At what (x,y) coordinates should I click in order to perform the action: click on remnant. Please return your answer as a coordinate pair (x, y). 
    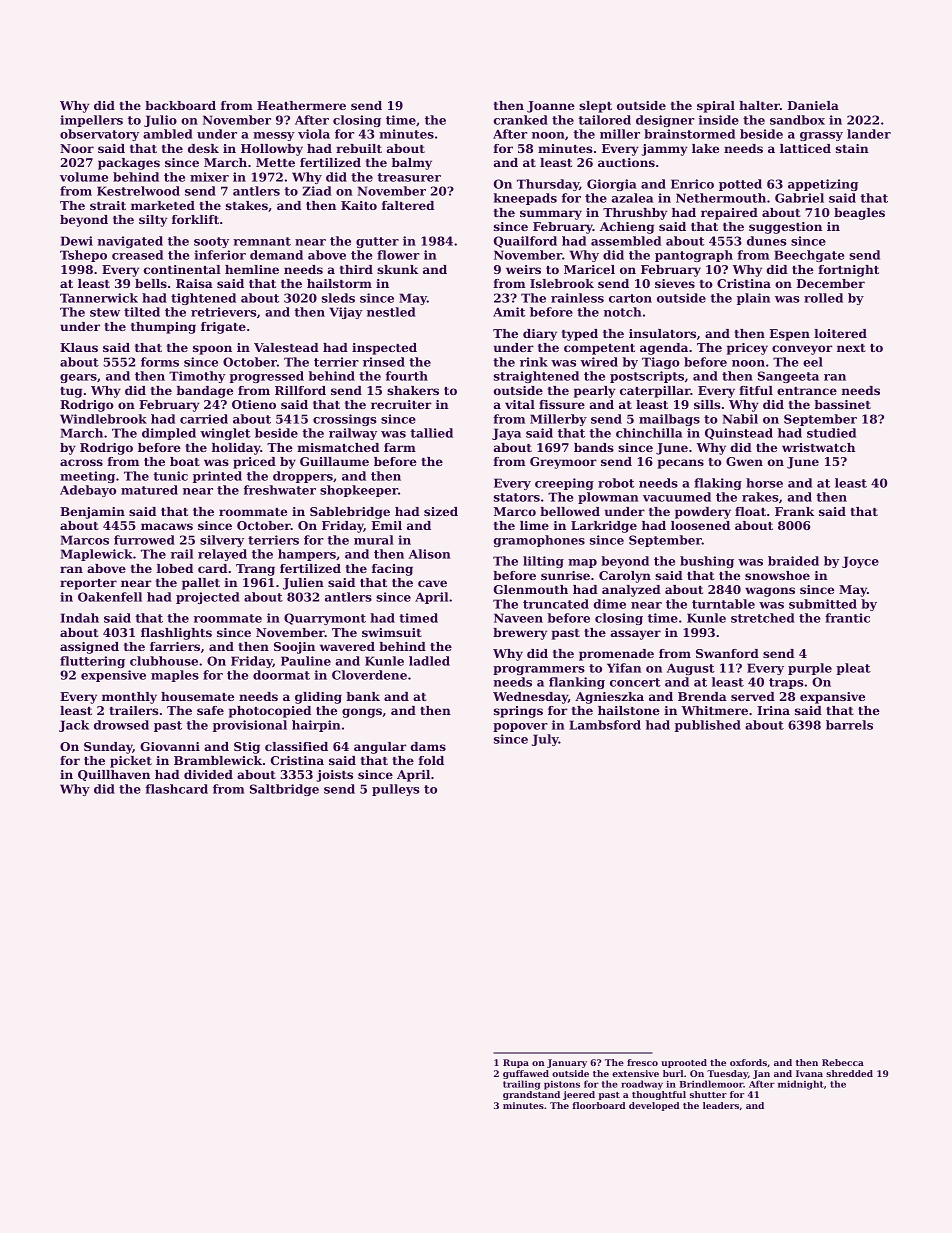
    Looking at the image, I should click on (262, 241).
